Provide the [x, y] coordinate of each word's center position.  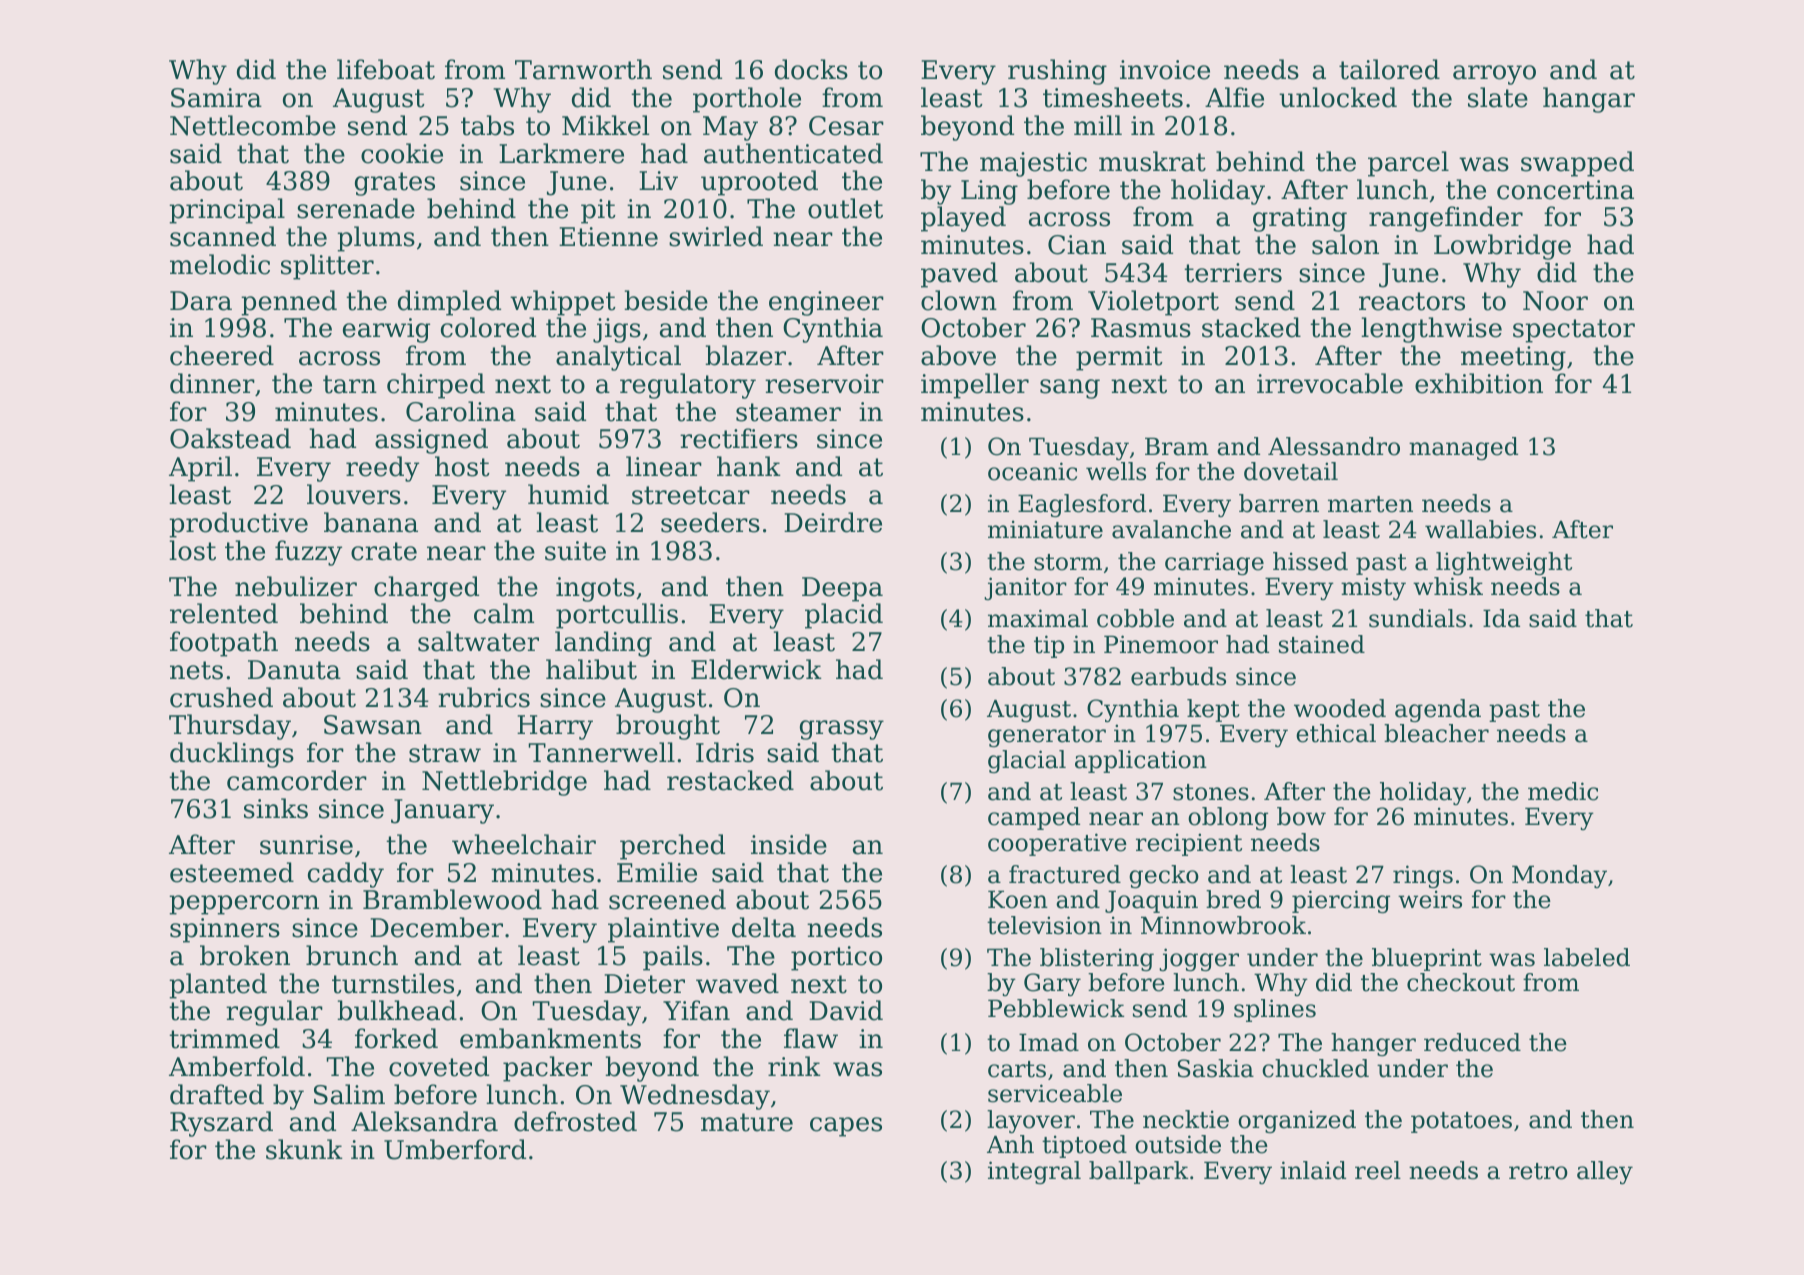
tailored [1389, 69]
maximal [1038, 618]
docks [811, 69]
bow [1301, 816]
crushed [221, 697]
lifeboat [386, 69]
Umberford [455, 1149]
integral [1034, 1172]
